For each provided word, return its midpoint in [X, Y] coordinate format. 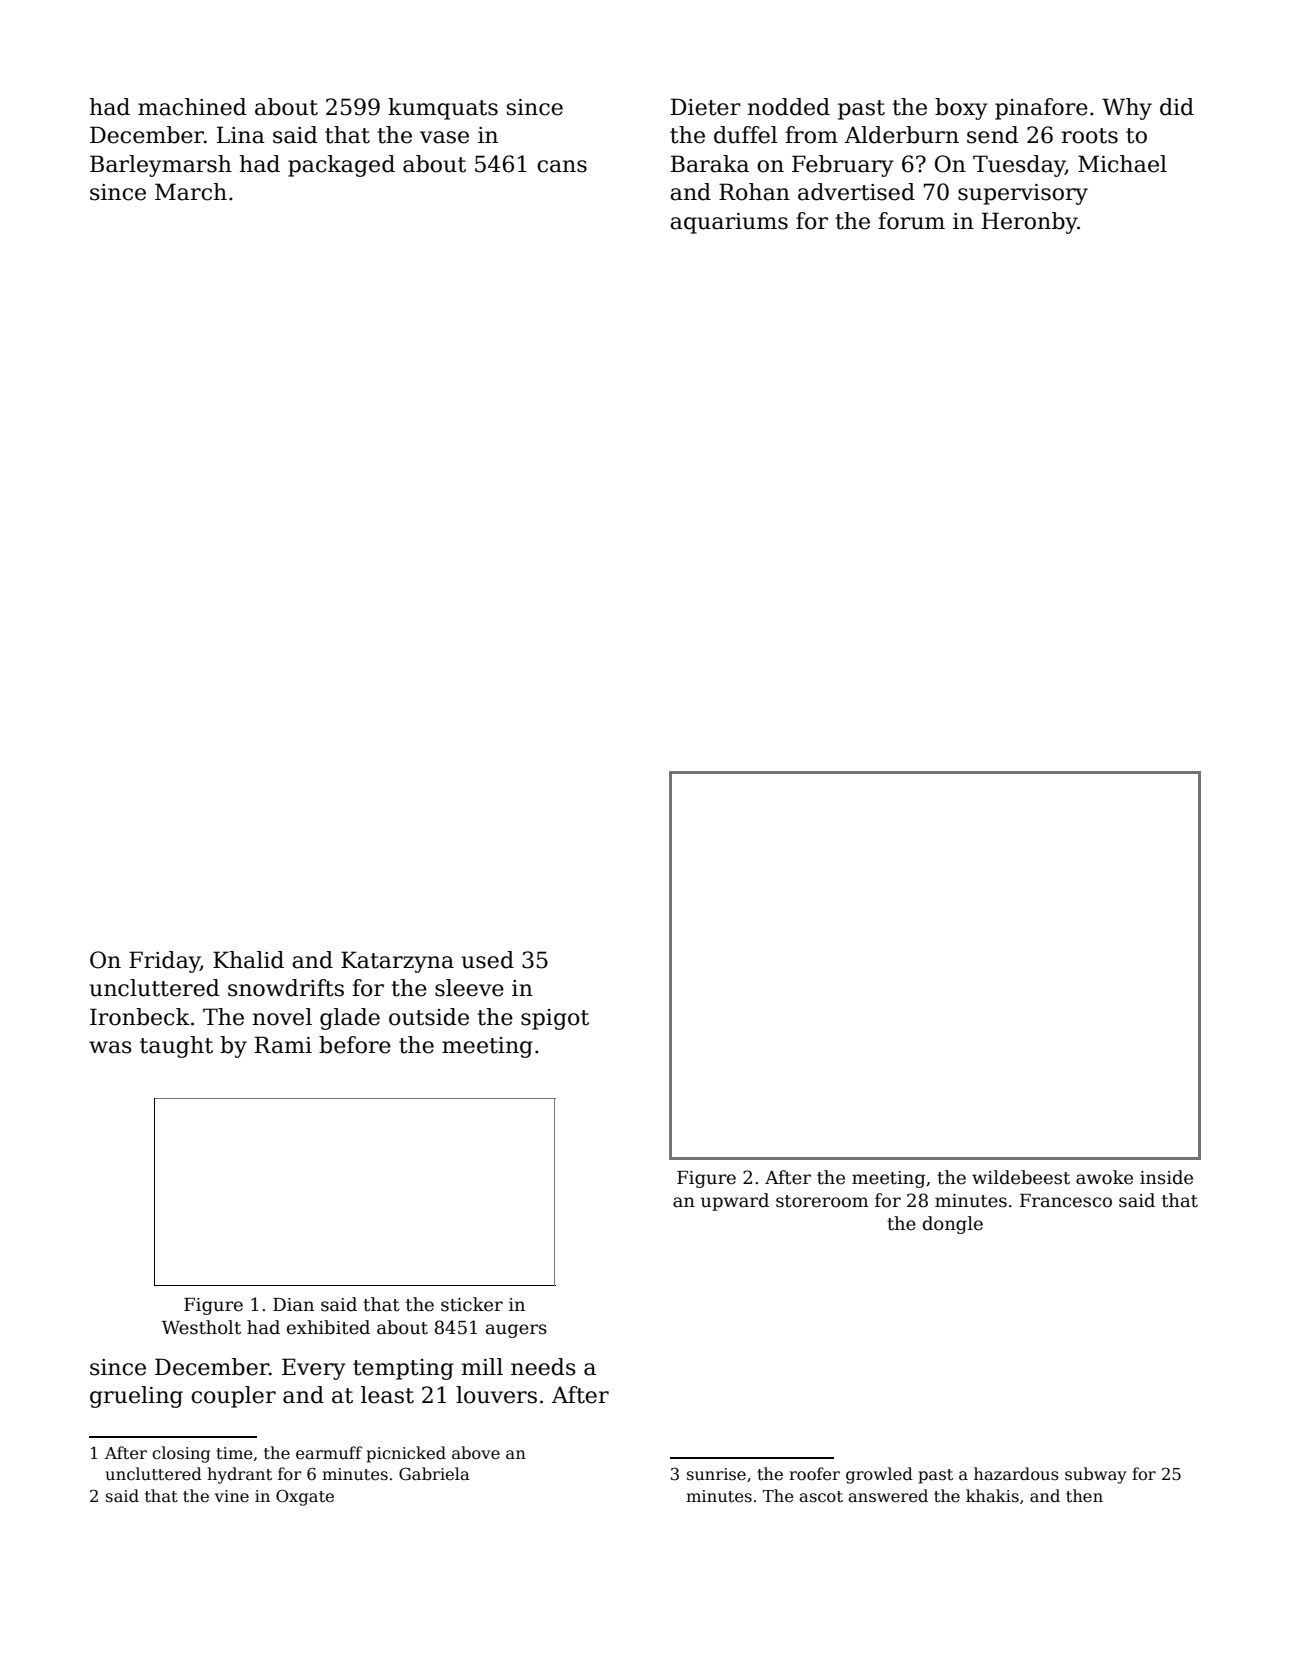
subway [1096, 1475]
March [191, 192]
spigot [555, 1019]
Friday [164, 962]
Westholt [201, 1327]
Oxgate [305, 1497]
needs [543, 1367]
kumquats [443, 109]
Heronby [1030, 223]
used [487, 960]
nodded [789, 107]
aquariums [729, 223]
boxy [961, 109]
